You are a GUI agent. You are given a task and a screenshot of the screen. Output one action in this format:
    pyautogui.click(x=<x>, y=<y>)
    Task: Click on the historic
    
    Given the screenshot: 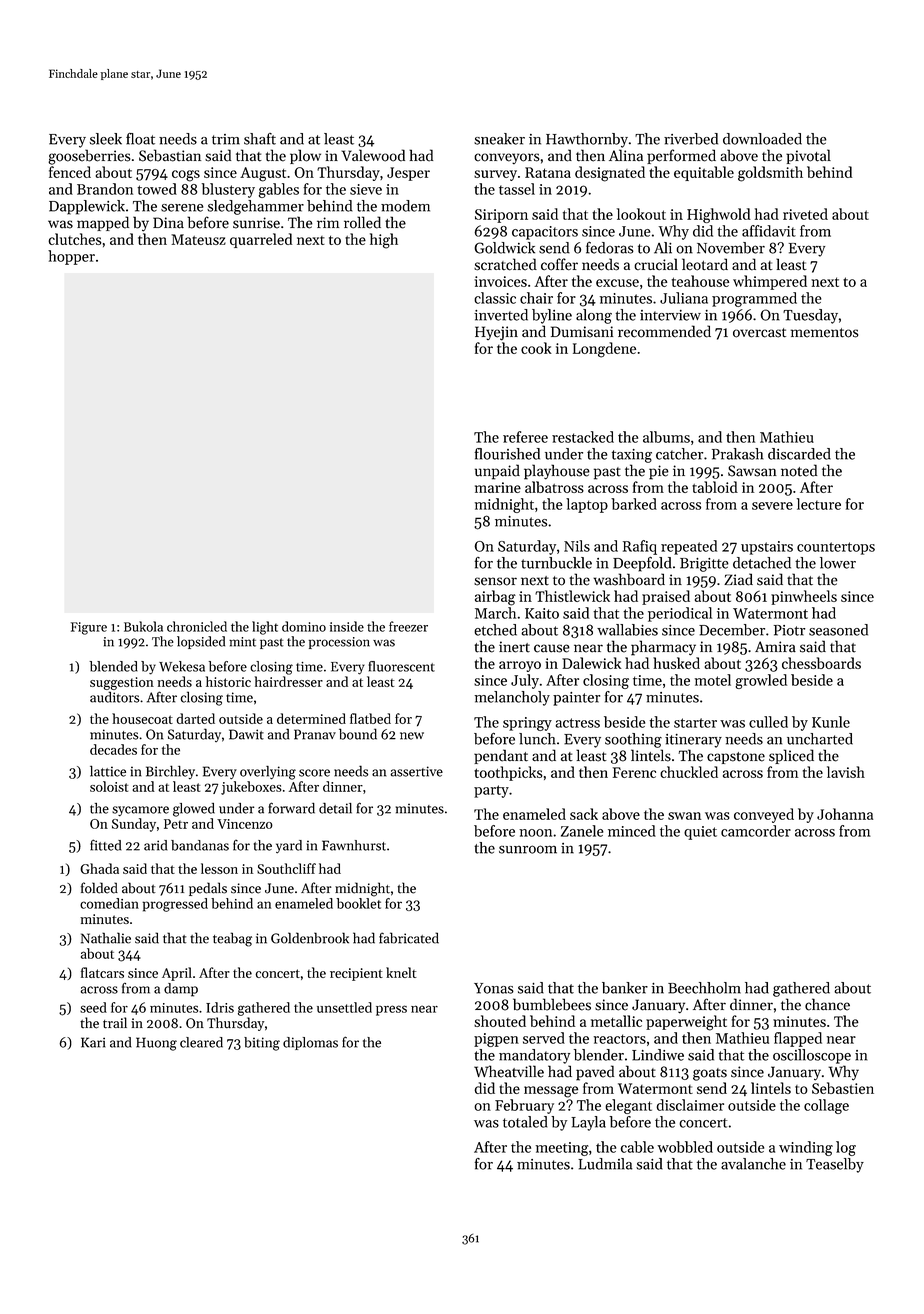 What is the action you would take?
    pyautogui.click(x=228, y=681)
